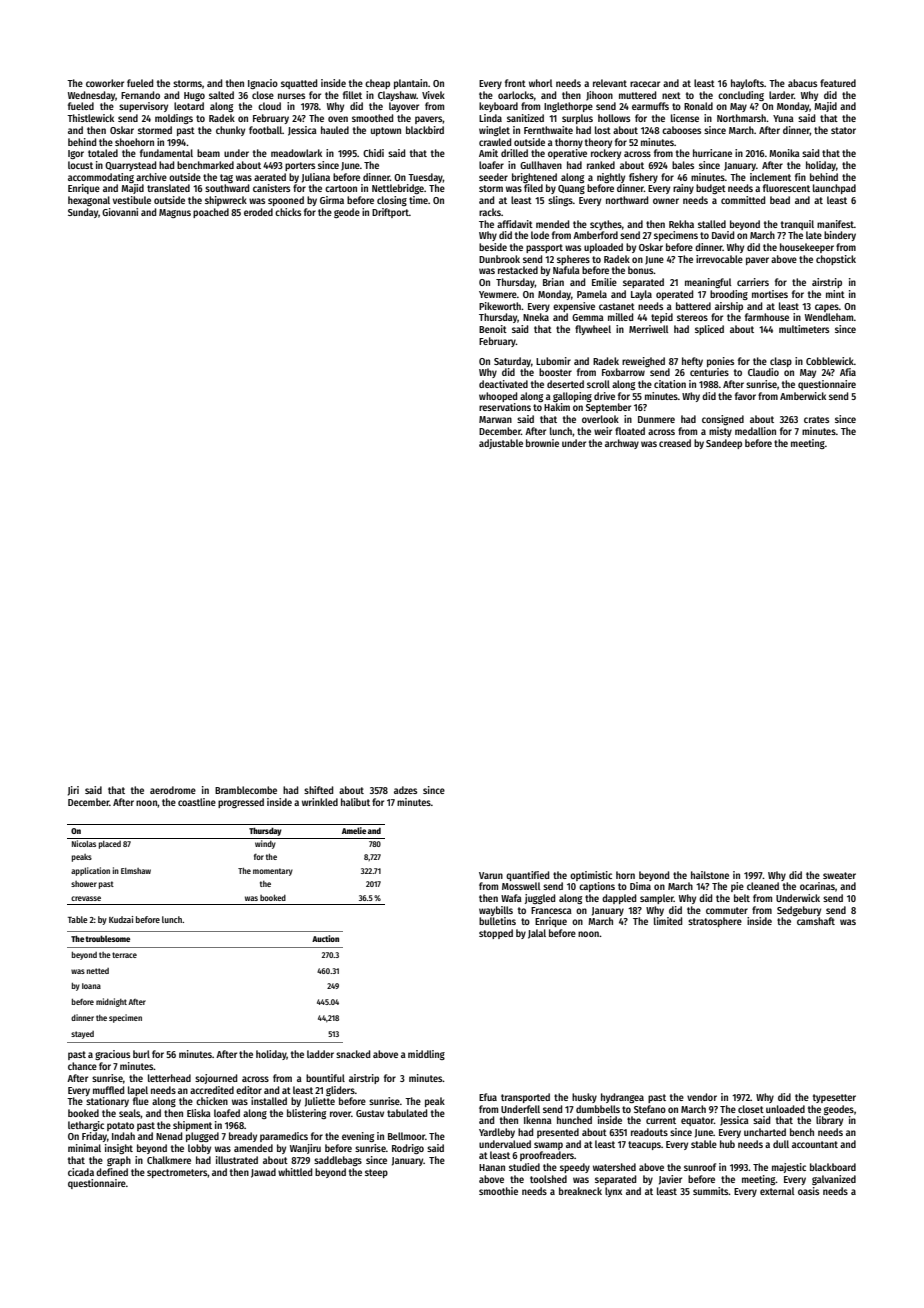 The width and height of the image is (924, 1308). What do you see at coordinates (496, 934) in the image?
I see `stopped` at bounding box center [496, 934].
